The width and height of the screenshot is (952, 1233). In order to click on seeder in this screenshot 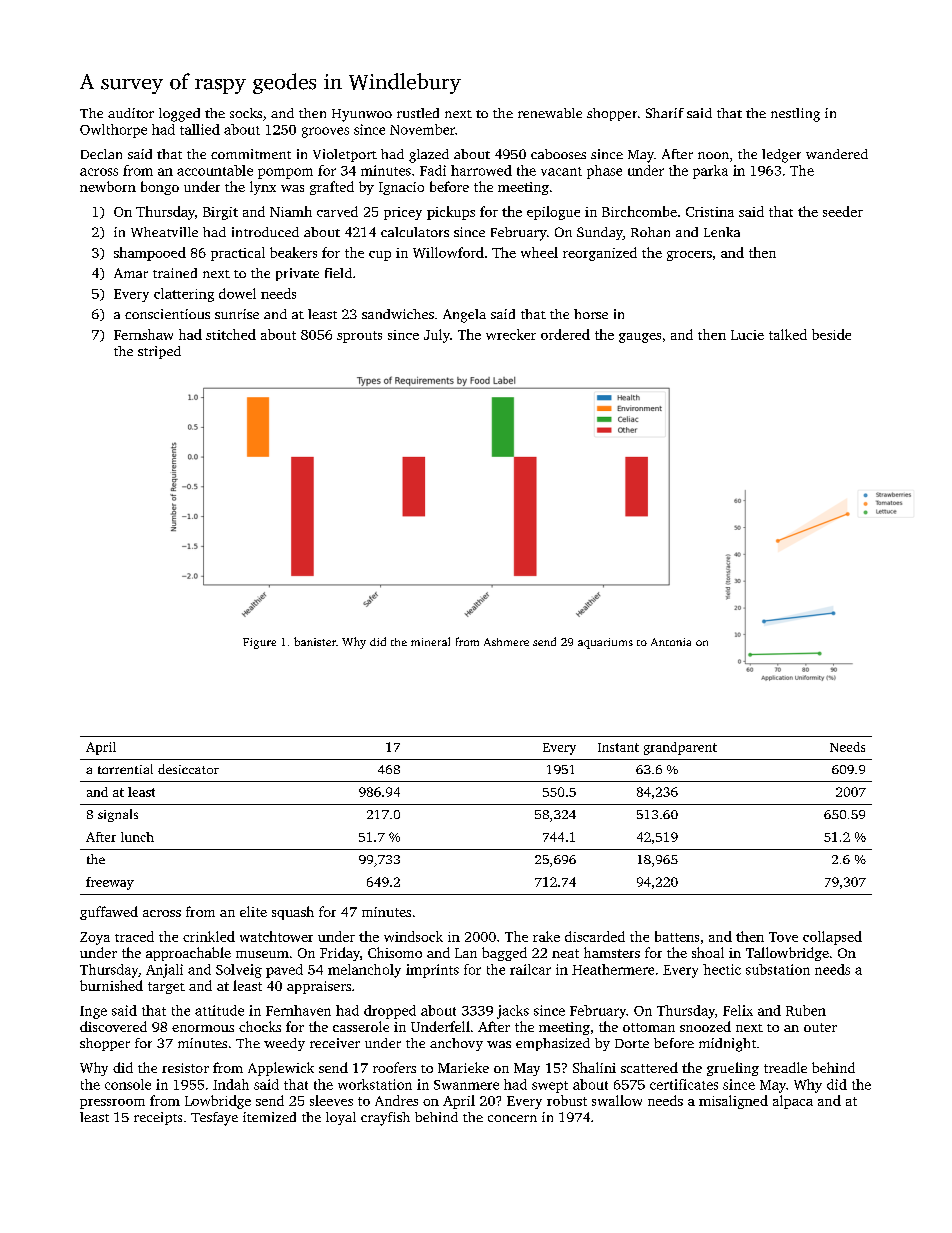, I will do `click(843, 211)`.
